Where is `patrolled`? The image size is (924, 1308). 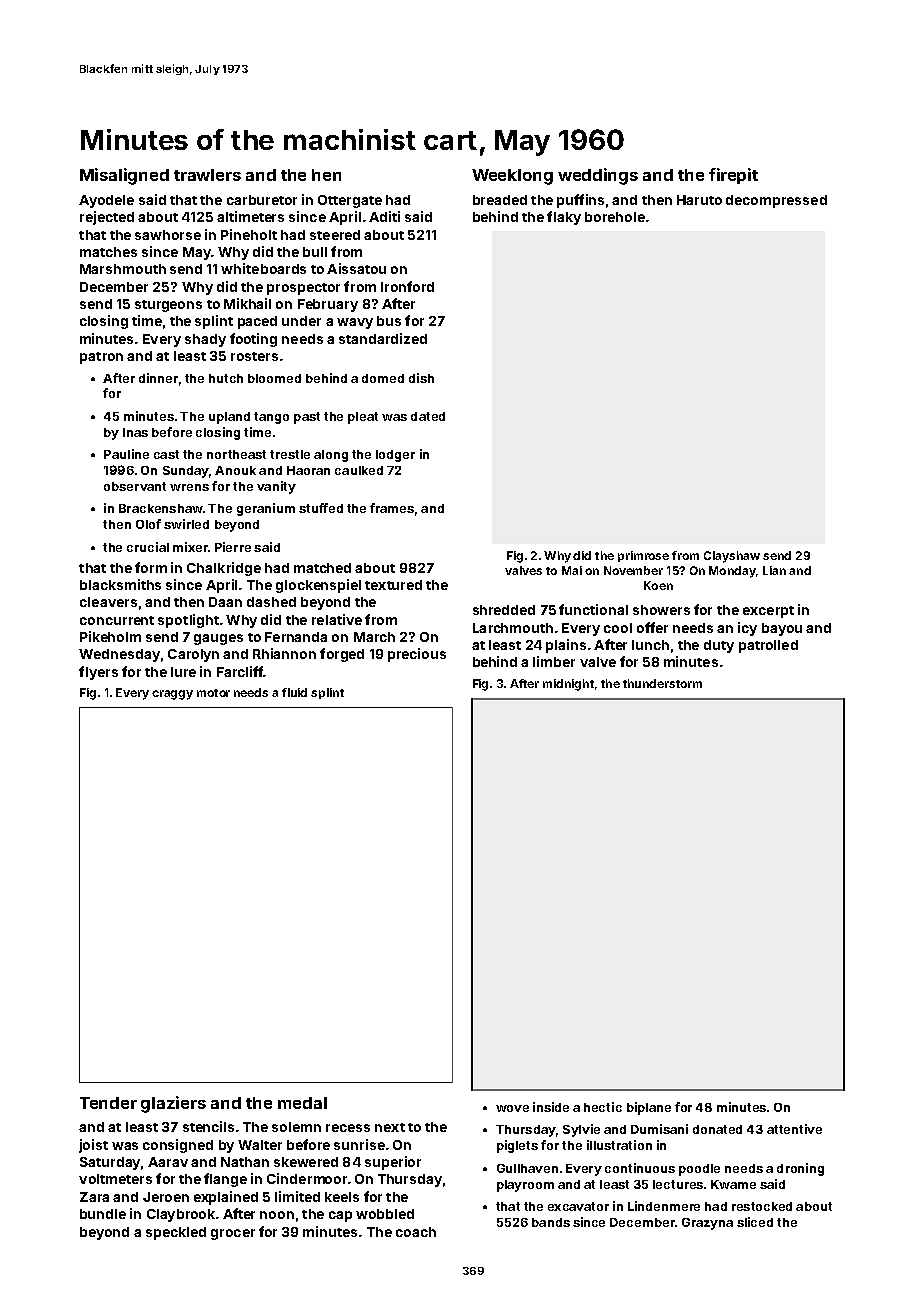 patrolled is located at coordinates (768, 646).
